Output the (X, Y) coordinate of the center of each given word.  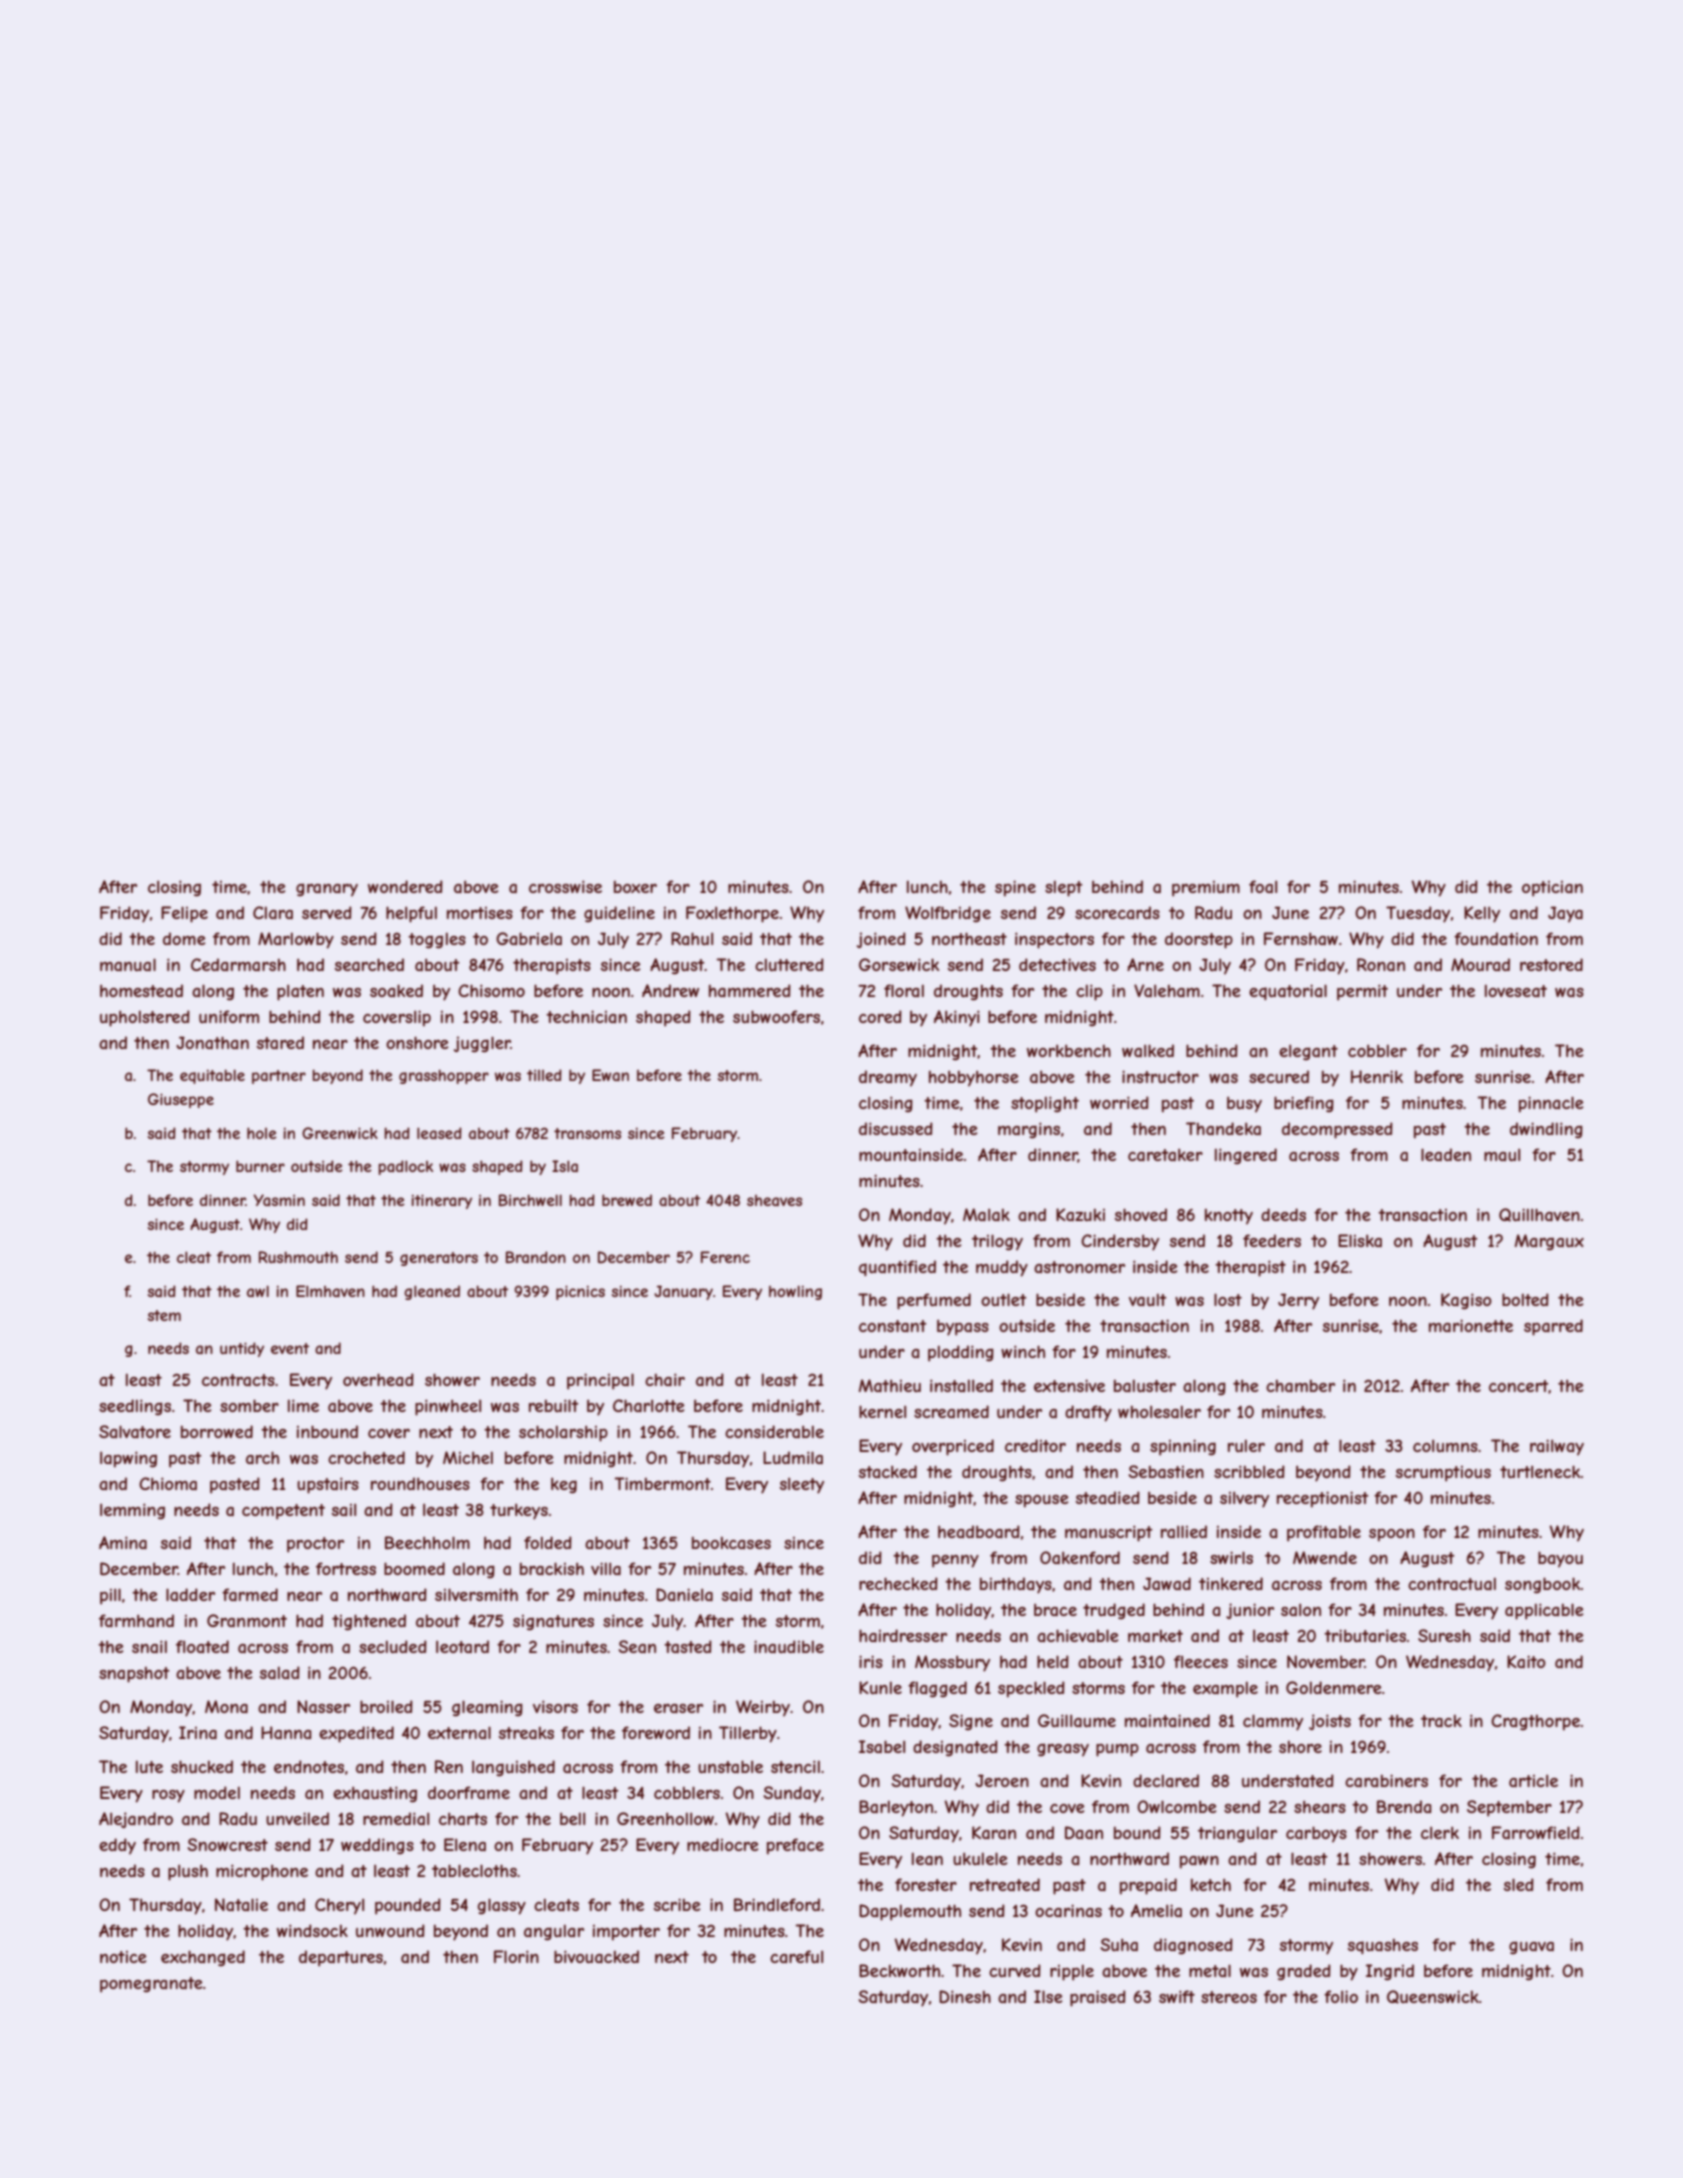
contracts (238, 1380)
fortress (346, 1568)
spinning (1183, 1447)
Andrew (670, 990)
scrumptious (1443, 1474)
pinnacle (1551, 1104)
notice (123, 1957)
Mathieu (890, 1385)
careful (796, 1956)
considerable (774, 1431)
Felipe (184, 914)
